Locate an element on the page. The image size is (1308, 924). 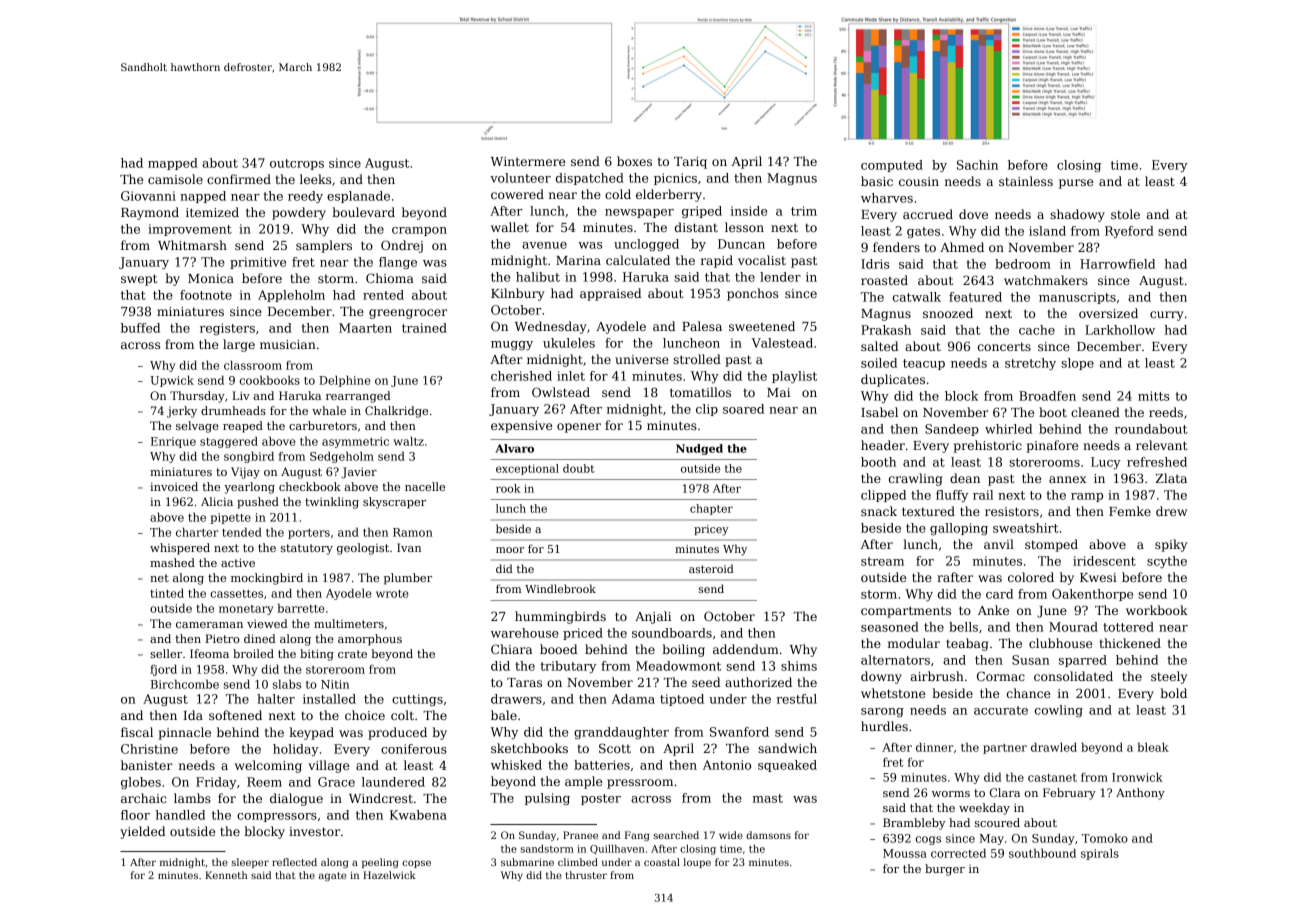
Tariq is located at coordinates (690, 163).
